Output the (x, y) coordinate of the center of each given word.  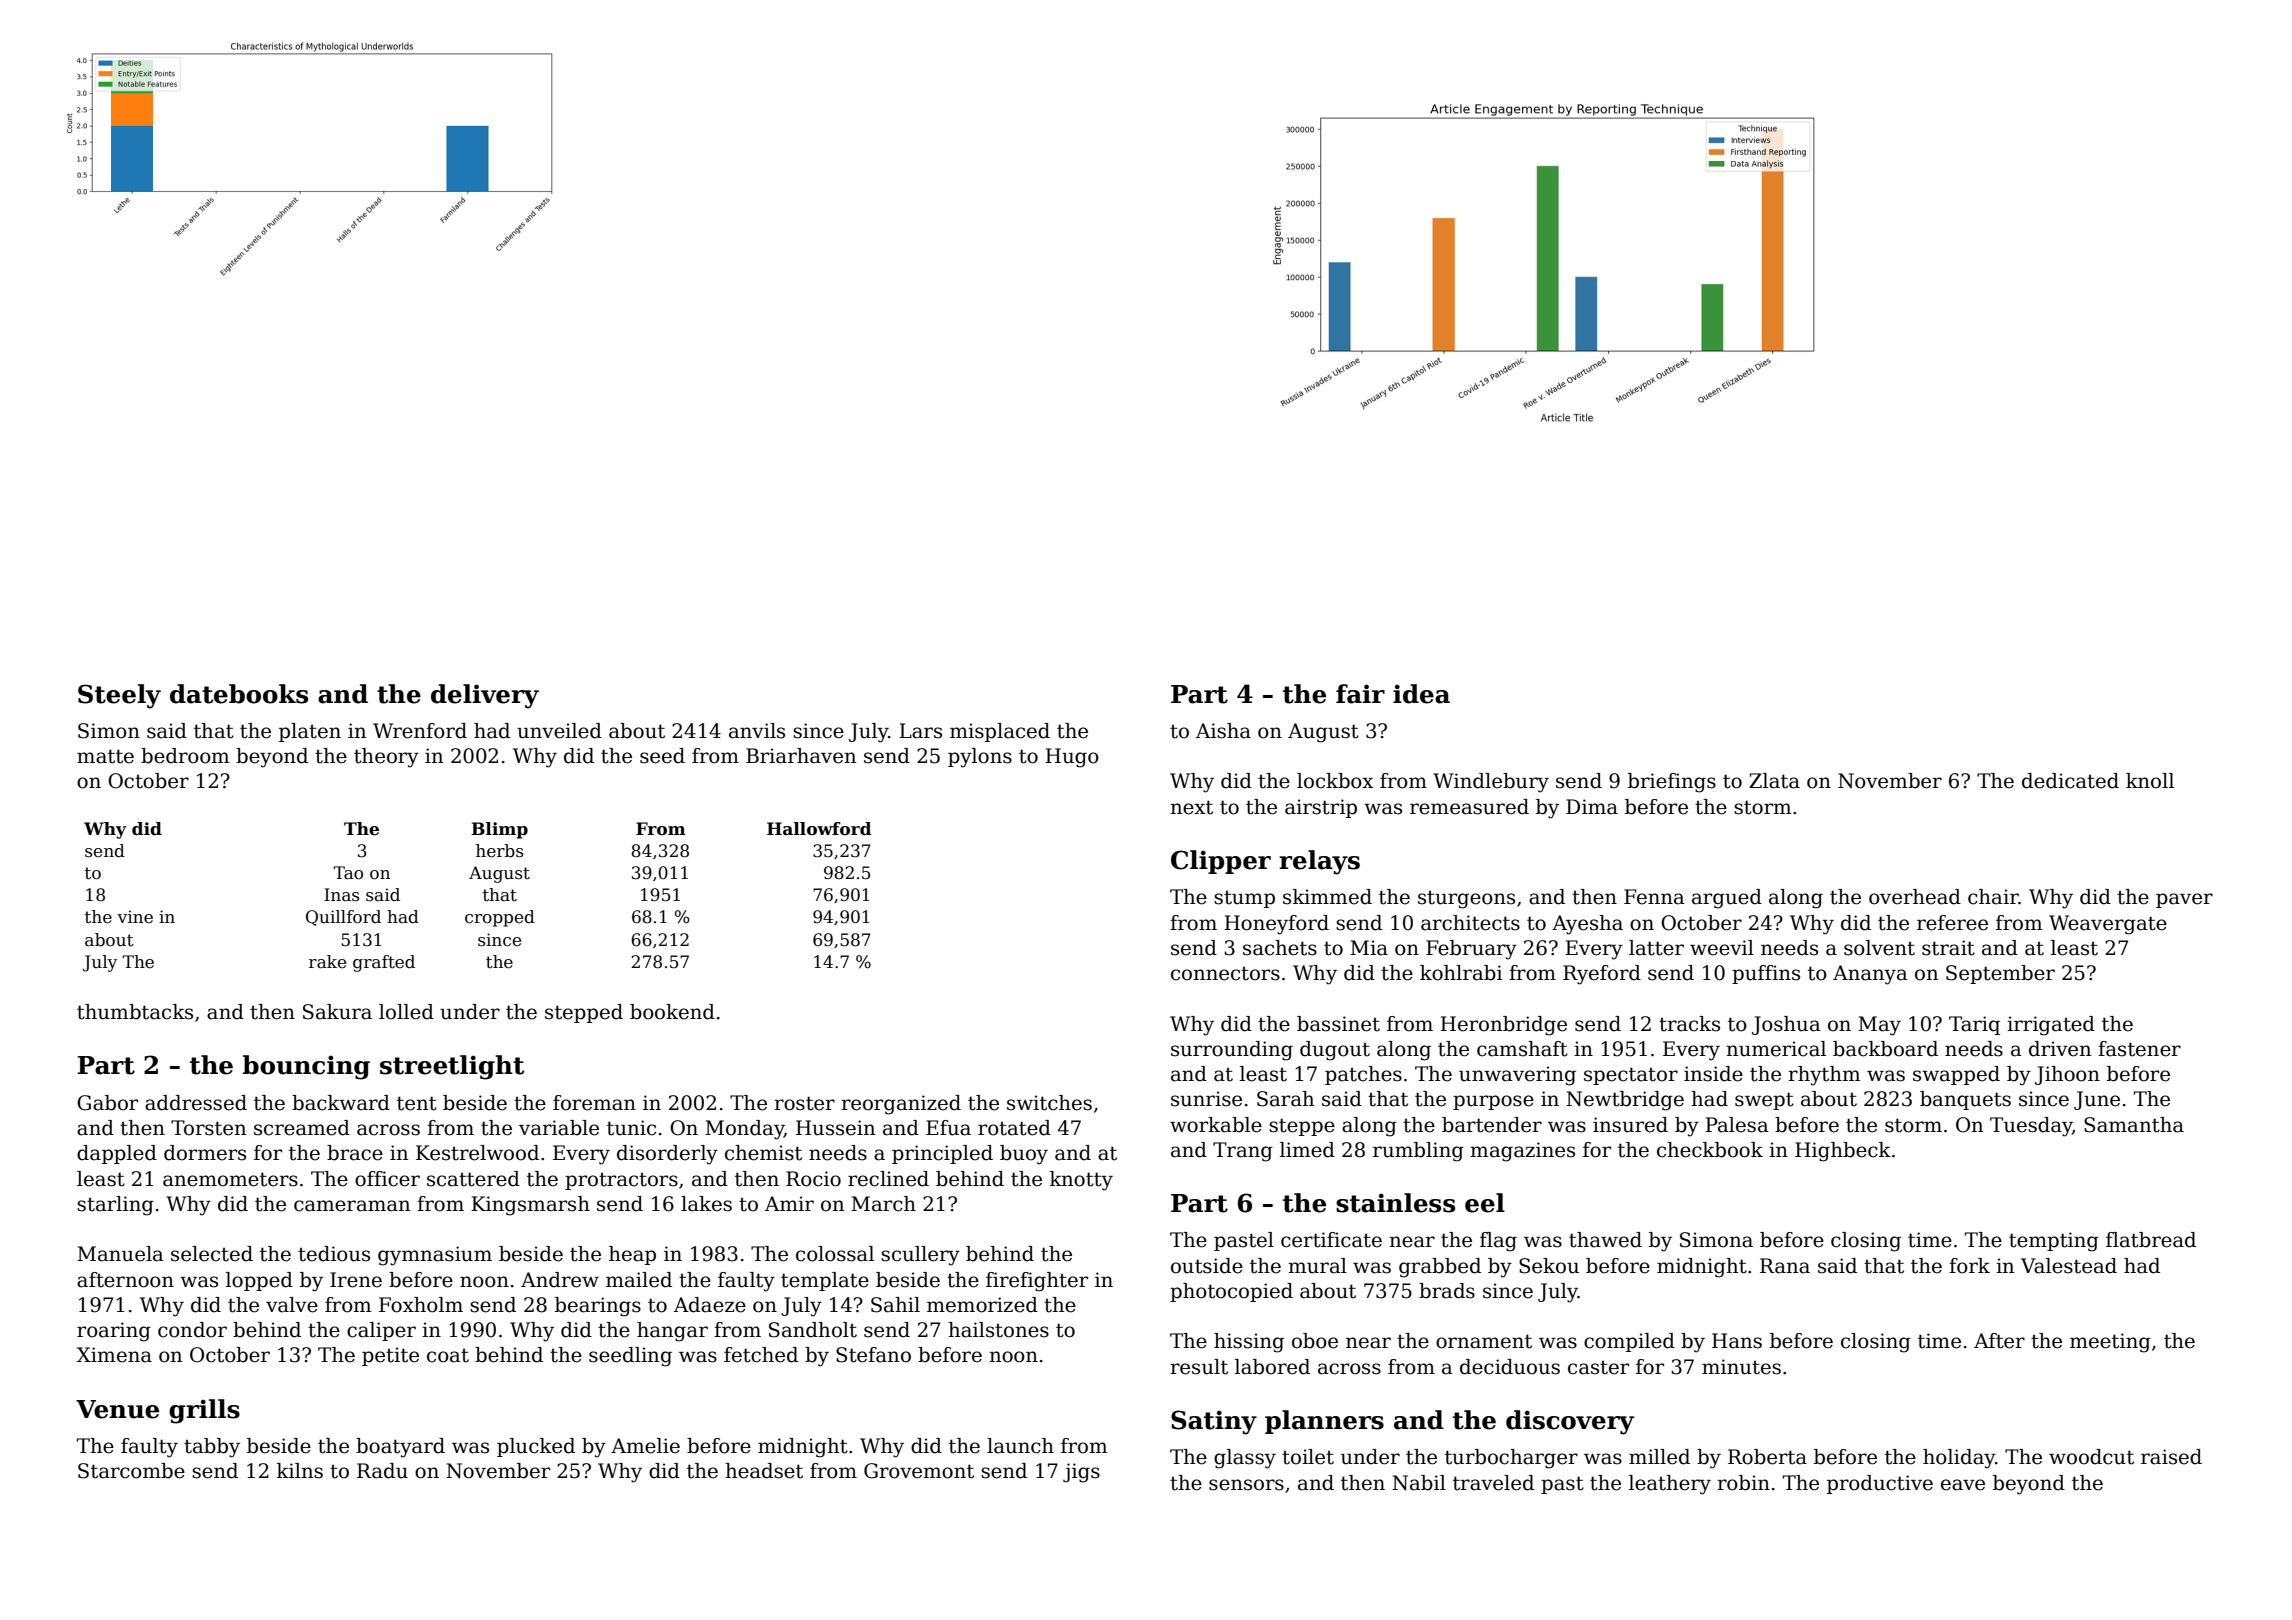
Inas (342, 895)
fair (1360, 694)
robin (1743, 1483)
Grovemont (919, 1471)
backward (341, 1103)
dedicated (2070, 781)
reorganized (901, 1105)
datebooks (239, 694)
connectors (1225, 974)
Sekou (1549, 1266)
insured (1630, 1125)
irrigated (2051, 1026)
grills (204, 1411)
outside (1207, 1266)
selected (212, 1254)
